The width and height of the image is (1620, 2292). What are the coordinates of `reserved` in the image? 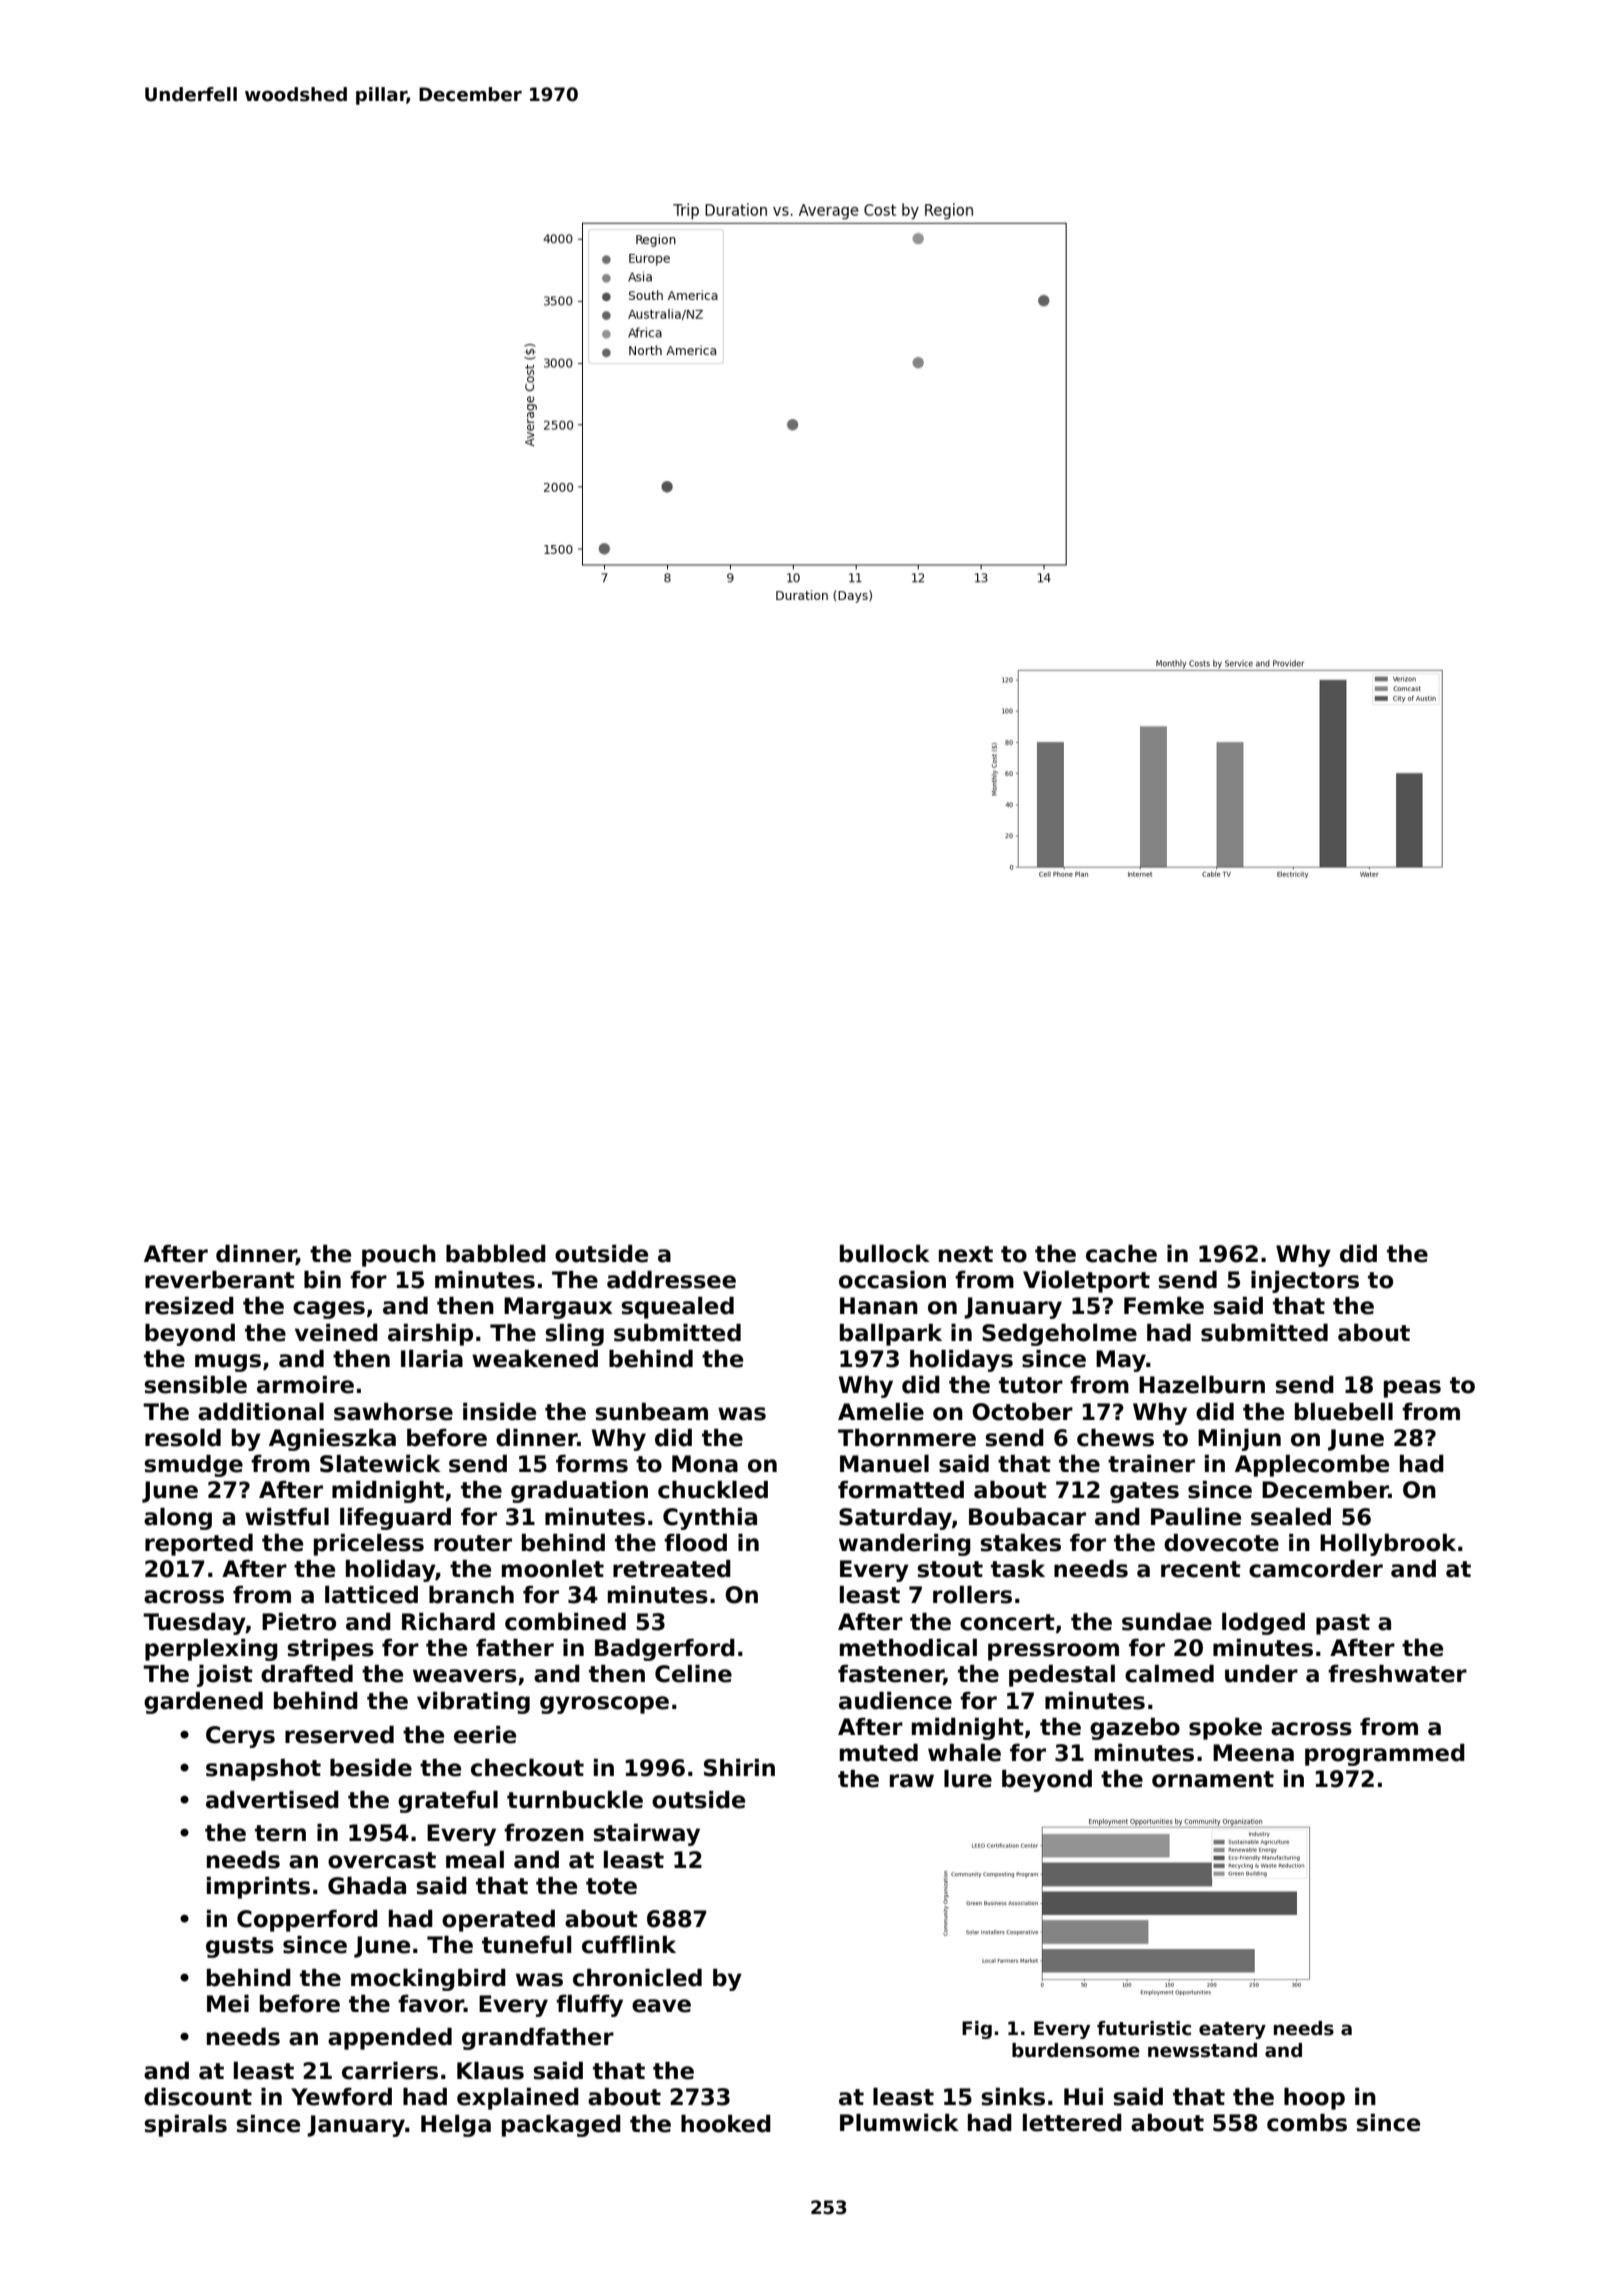 It's located at (339, 1735).
